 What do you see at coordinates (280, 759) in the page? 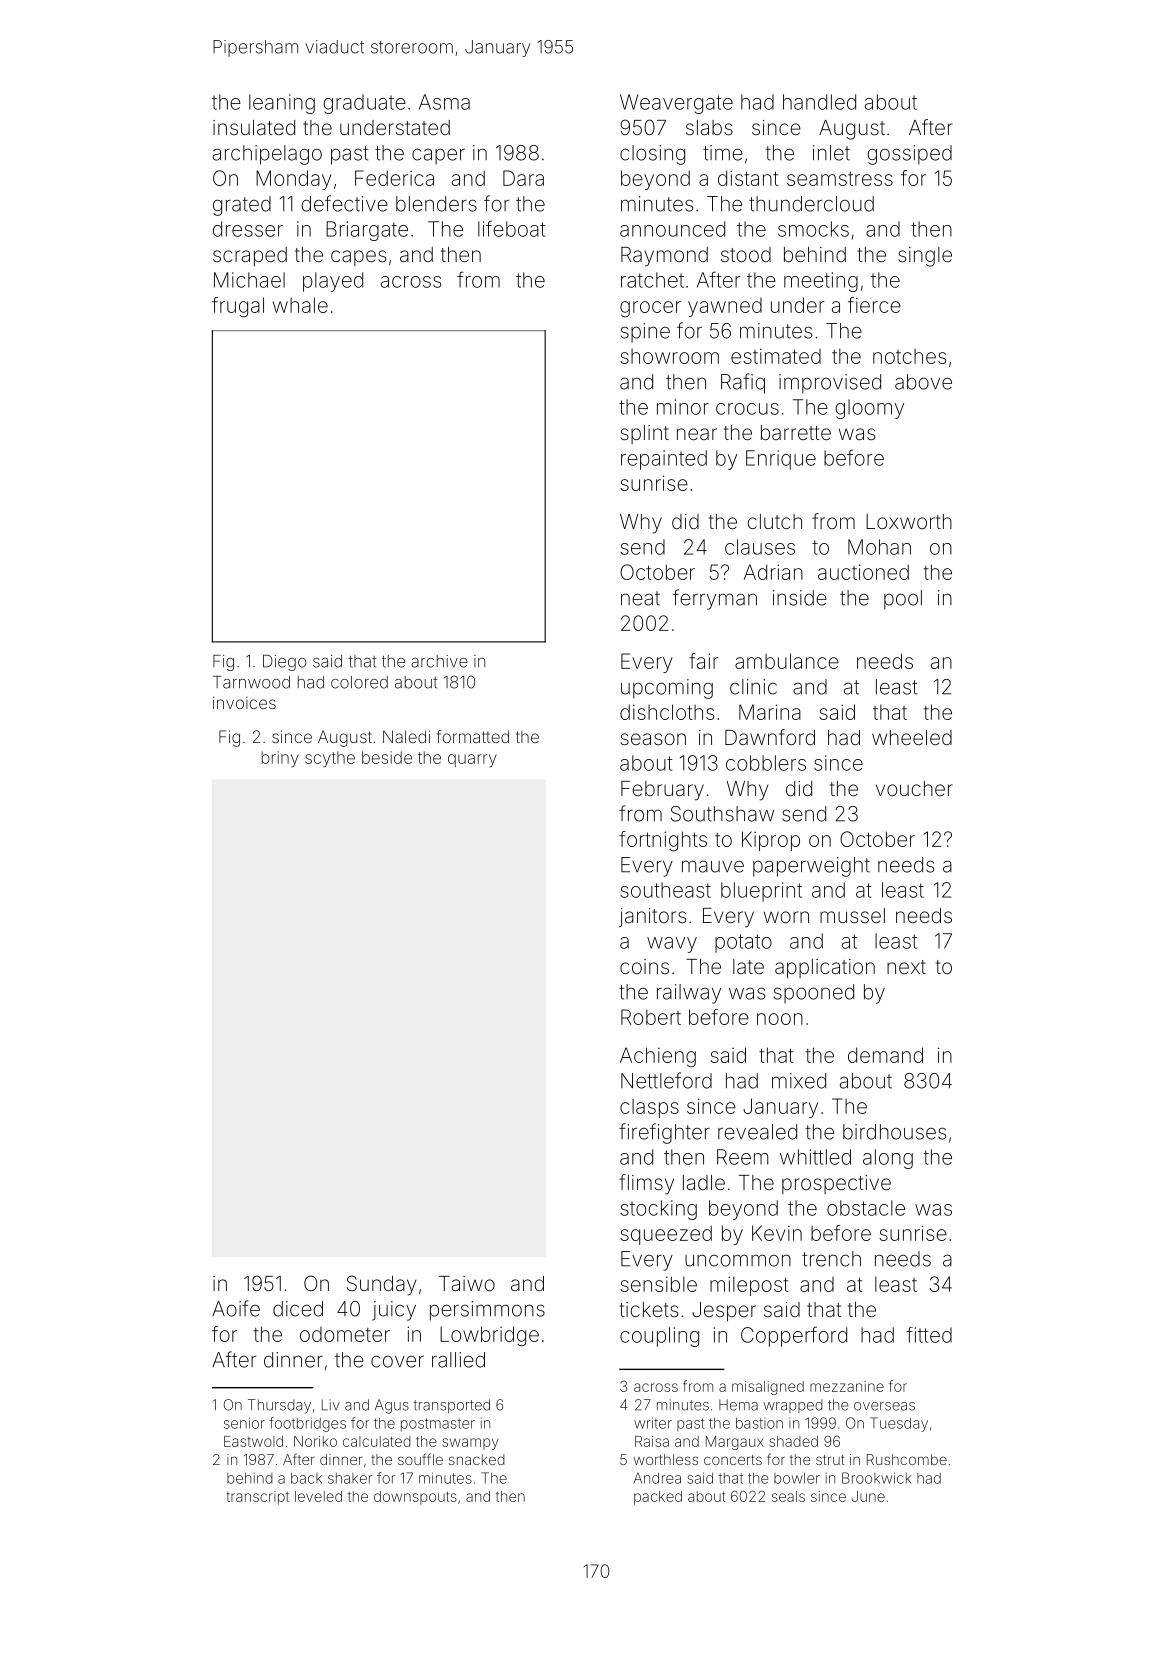
I see `briny` at bounding box center [280, 759].
